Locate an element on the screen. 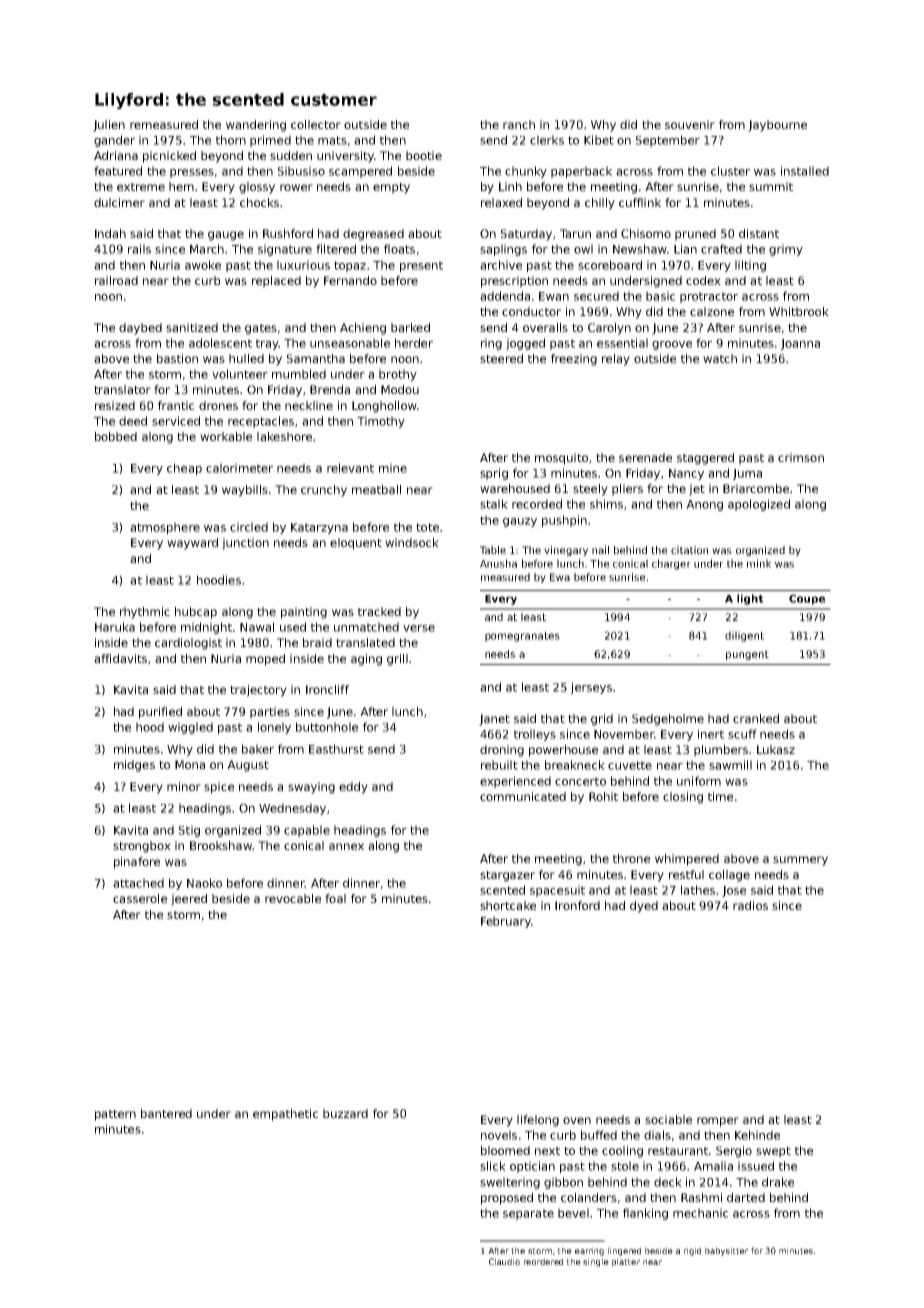 The width and height of the screenshot is (924, 1308). bobbed is located at coordinates (116, 436).
